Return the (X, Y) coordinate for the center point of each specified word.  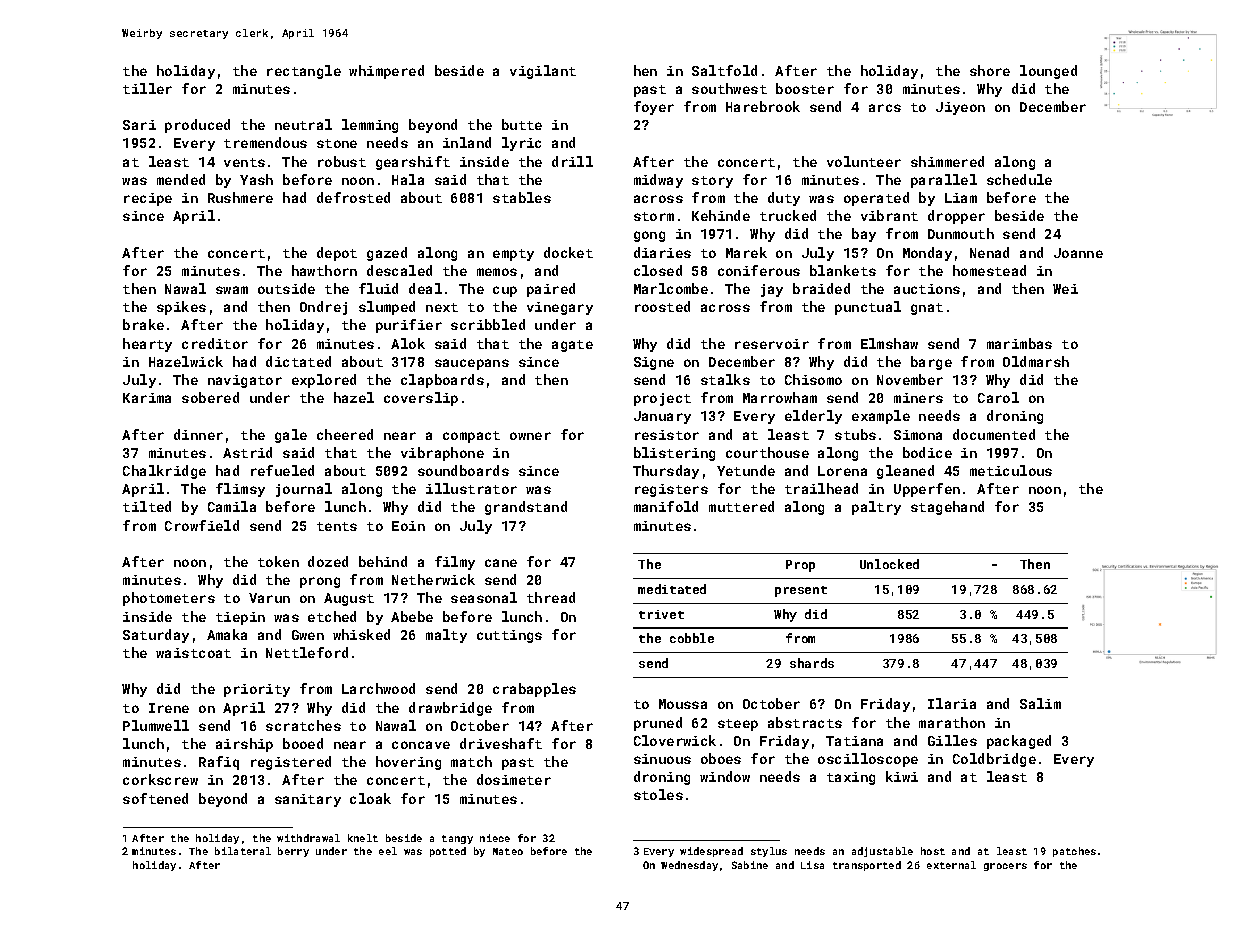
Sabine (750, 865)
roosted (662, 306)
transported (867, 866)
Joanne (1078, 253)
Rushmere (240, 197)
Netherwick (433, 579)
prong (320, 582)
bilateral (243, 851)
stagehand (947, 508)
